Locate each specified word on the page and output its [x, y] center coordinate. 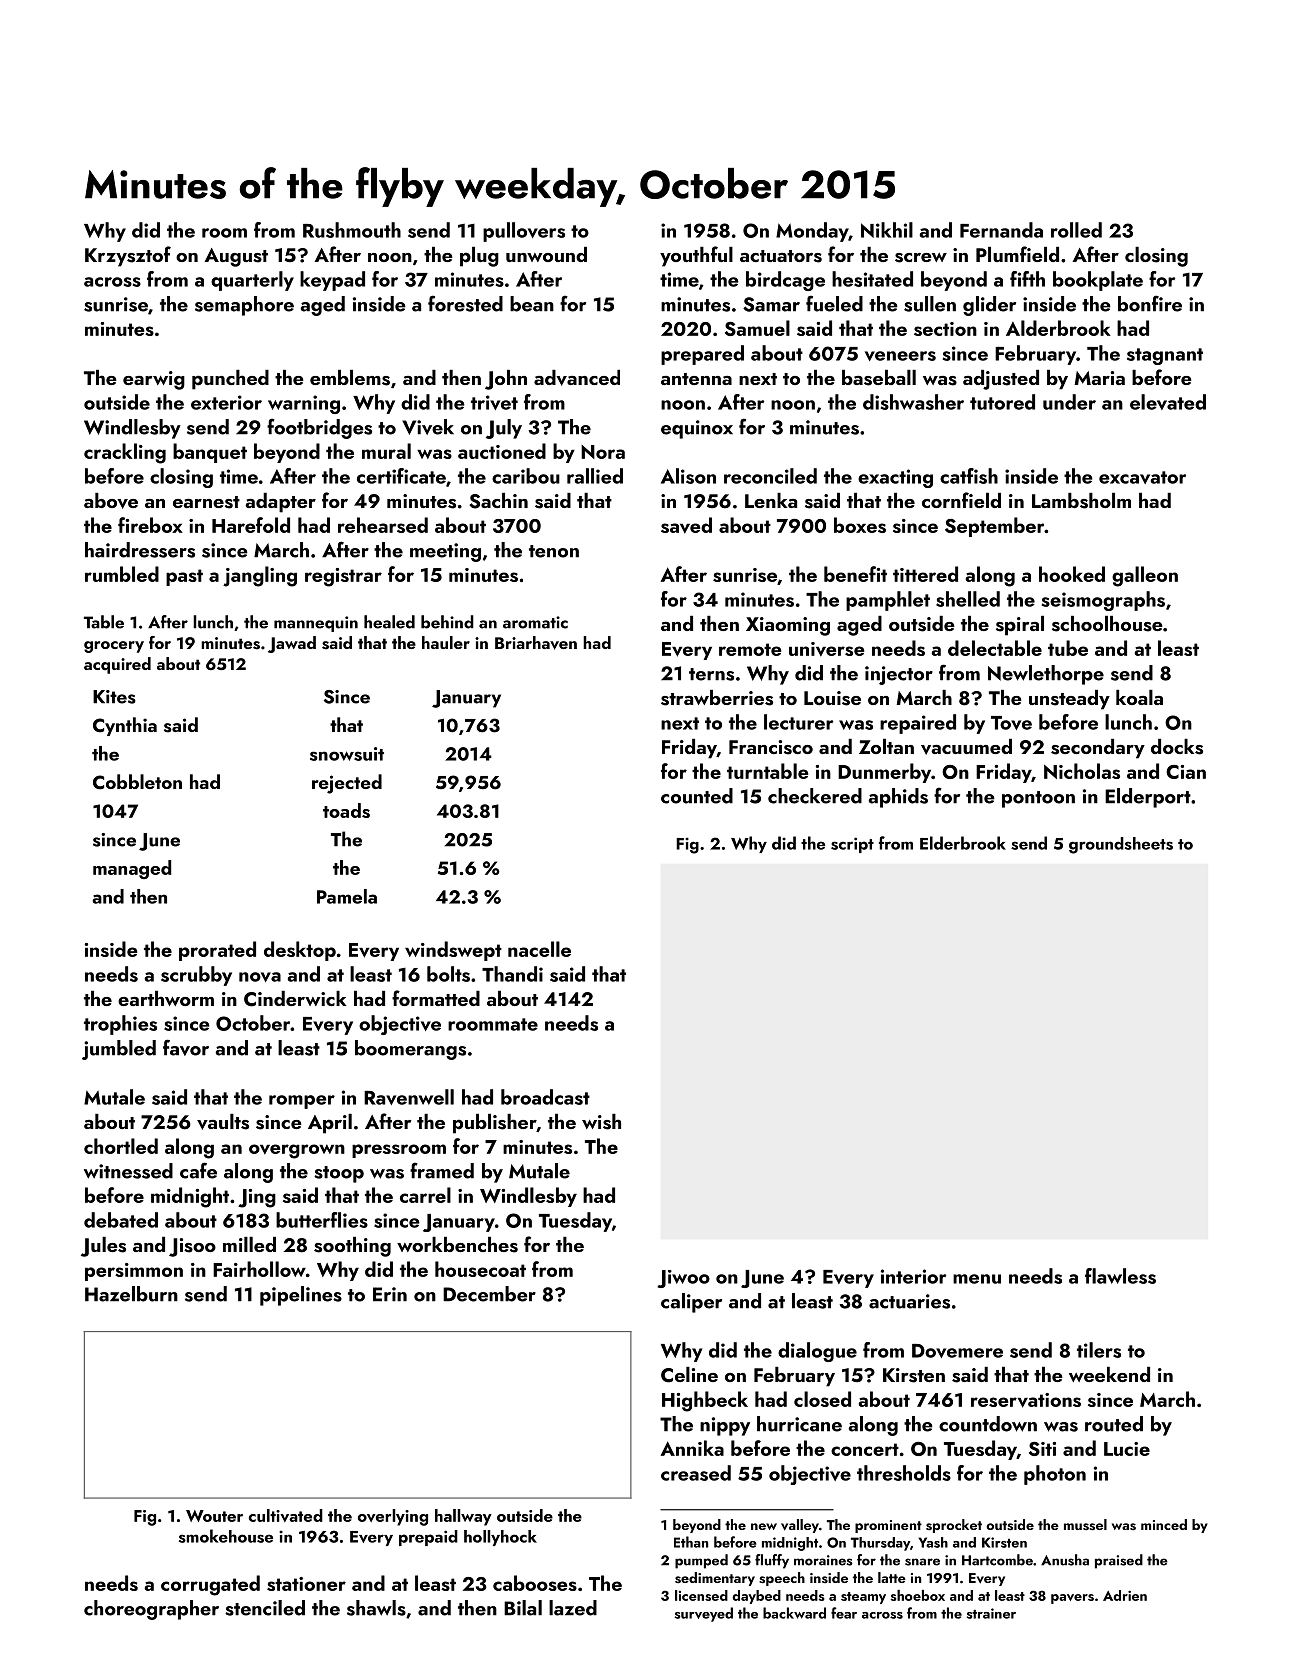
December [489, 1294]
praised [1119, 1561]
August [236, 257]
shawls [376, 1608]
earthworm [166, 998]
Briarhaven [536, 643]
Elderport [1148, 798]
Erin [390, 1294]
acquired [117, 665]
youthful [696, 256]
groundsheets [1121, 845]
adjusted [1001, 380]
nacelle [539, 949]
